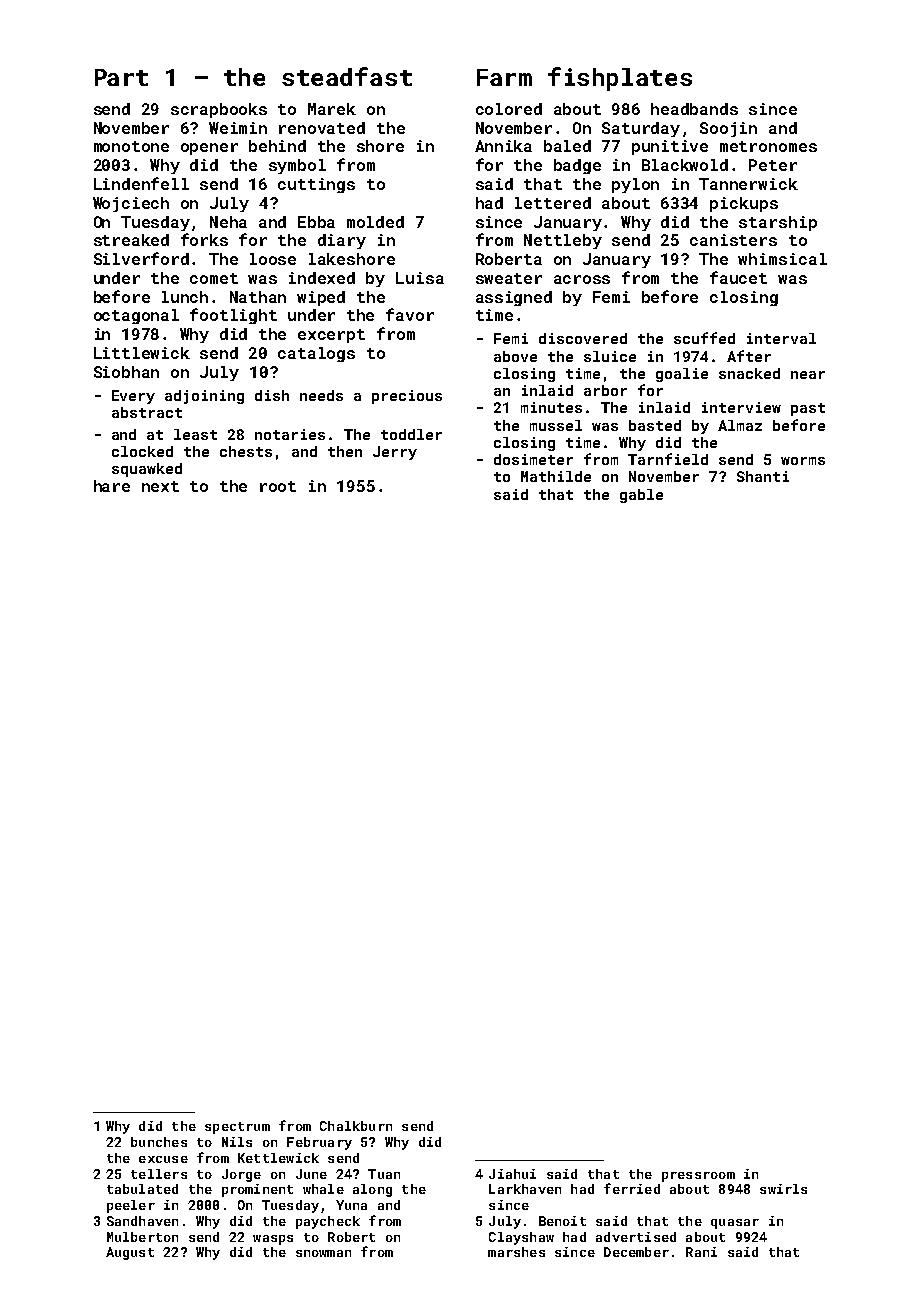 This image has width=924, height=1308. Describe the element at coordinates (395, 453) in the image. I see `Jerry` at that location.
